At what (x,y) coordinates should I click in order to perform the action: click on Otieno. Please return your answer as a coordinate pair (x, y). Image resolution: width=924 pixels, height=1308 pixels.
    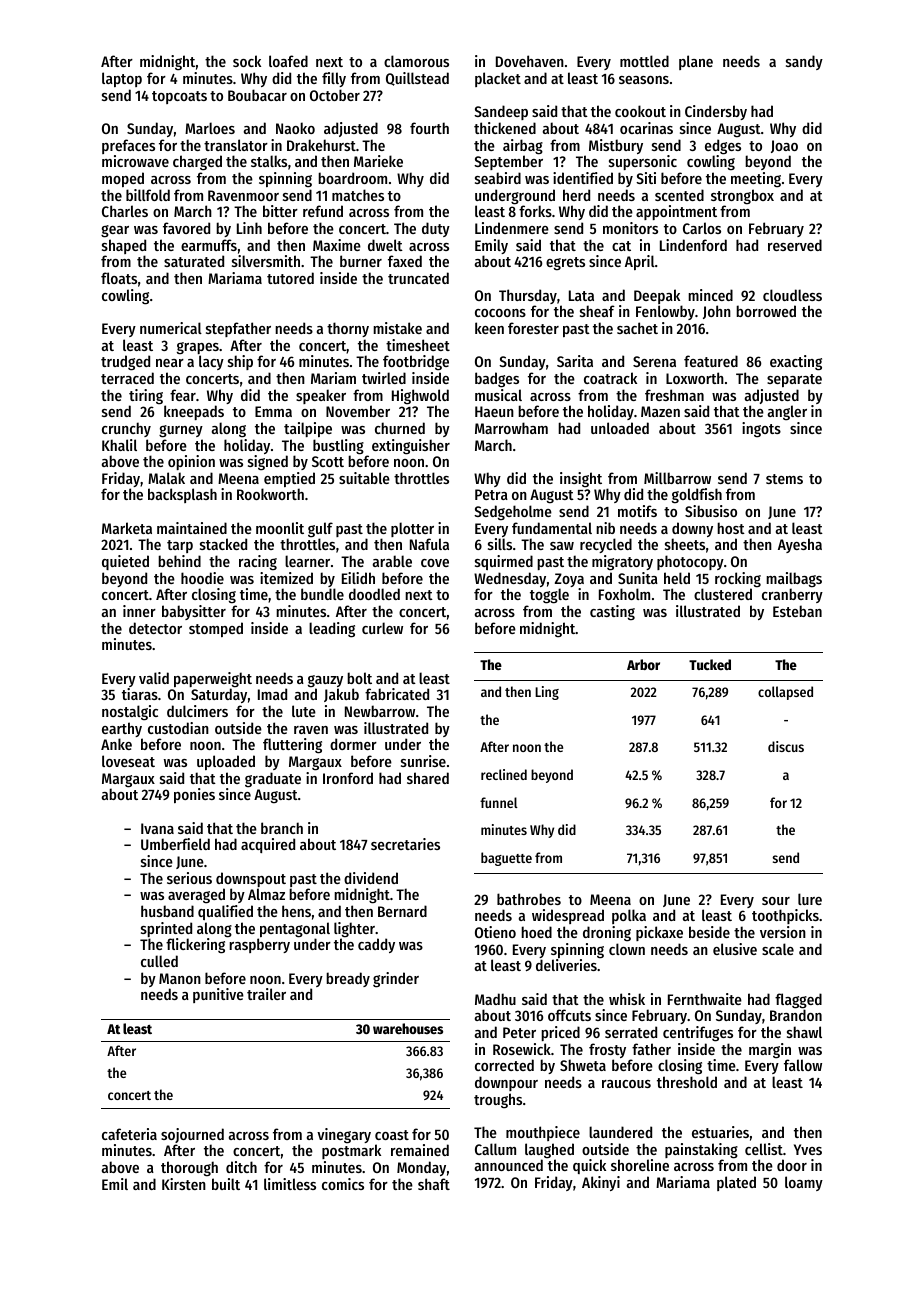
    Looking at the image, I should click on (495, 932).
